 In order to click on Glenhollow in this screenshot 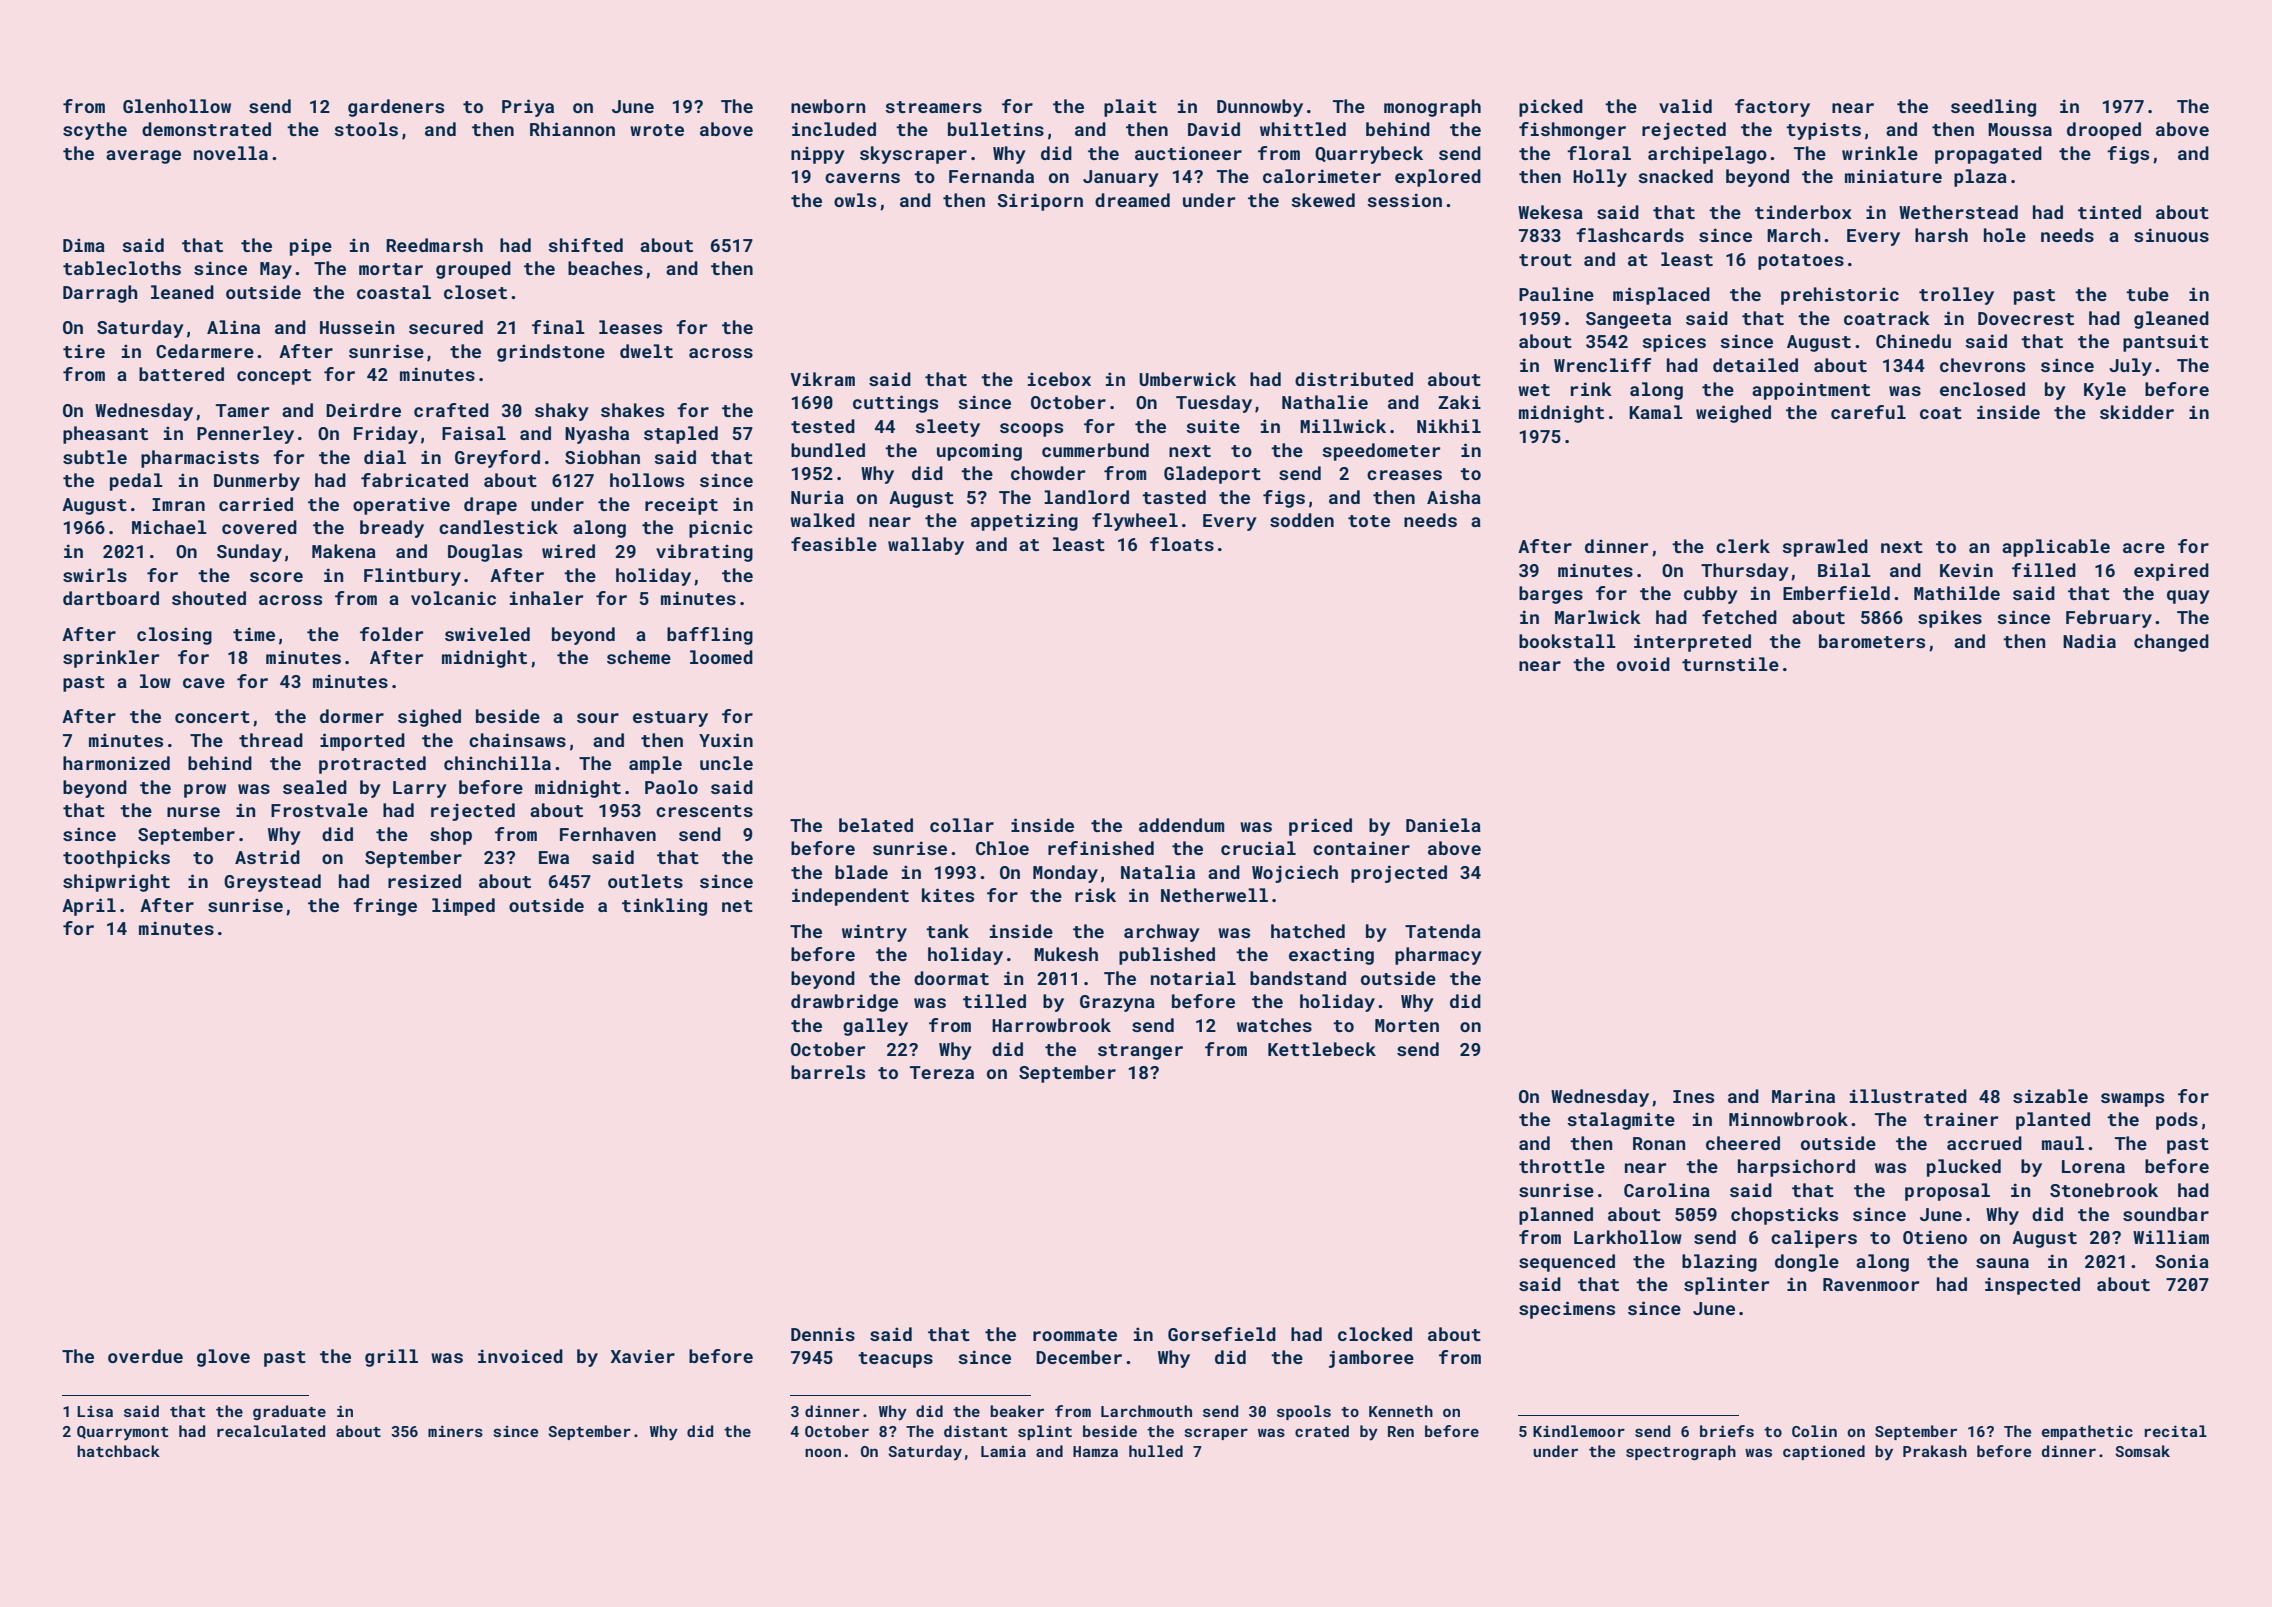, I will do `click(177, 106)`.
